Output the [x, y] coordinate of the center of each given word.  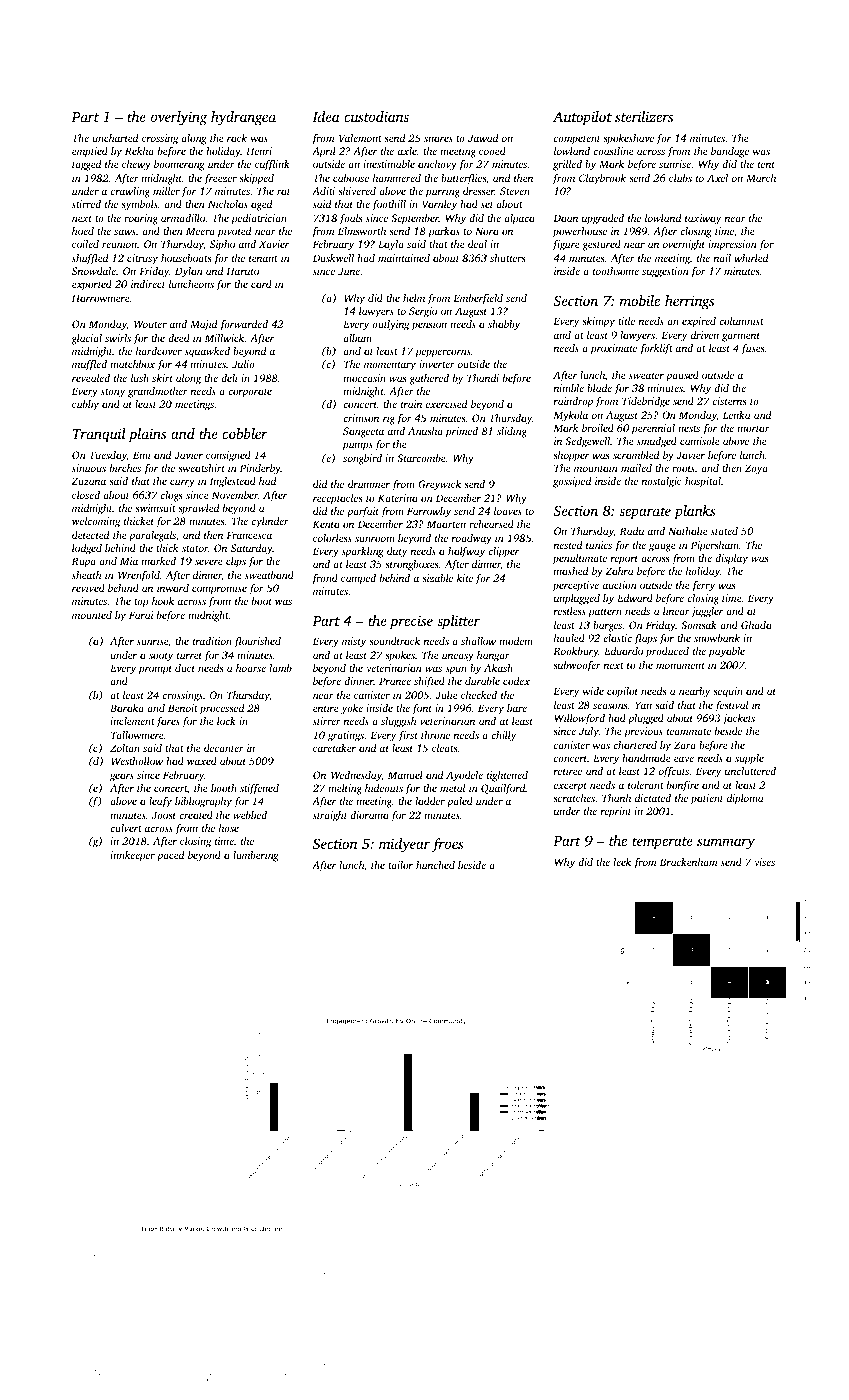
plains [147, 435]
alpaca [519, 219]
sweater [646, 375]
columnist [741, 321]
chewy [136, 165]
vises [765, 862]
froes [448, 845]
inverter [437, 364]
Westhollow [137, 761]
